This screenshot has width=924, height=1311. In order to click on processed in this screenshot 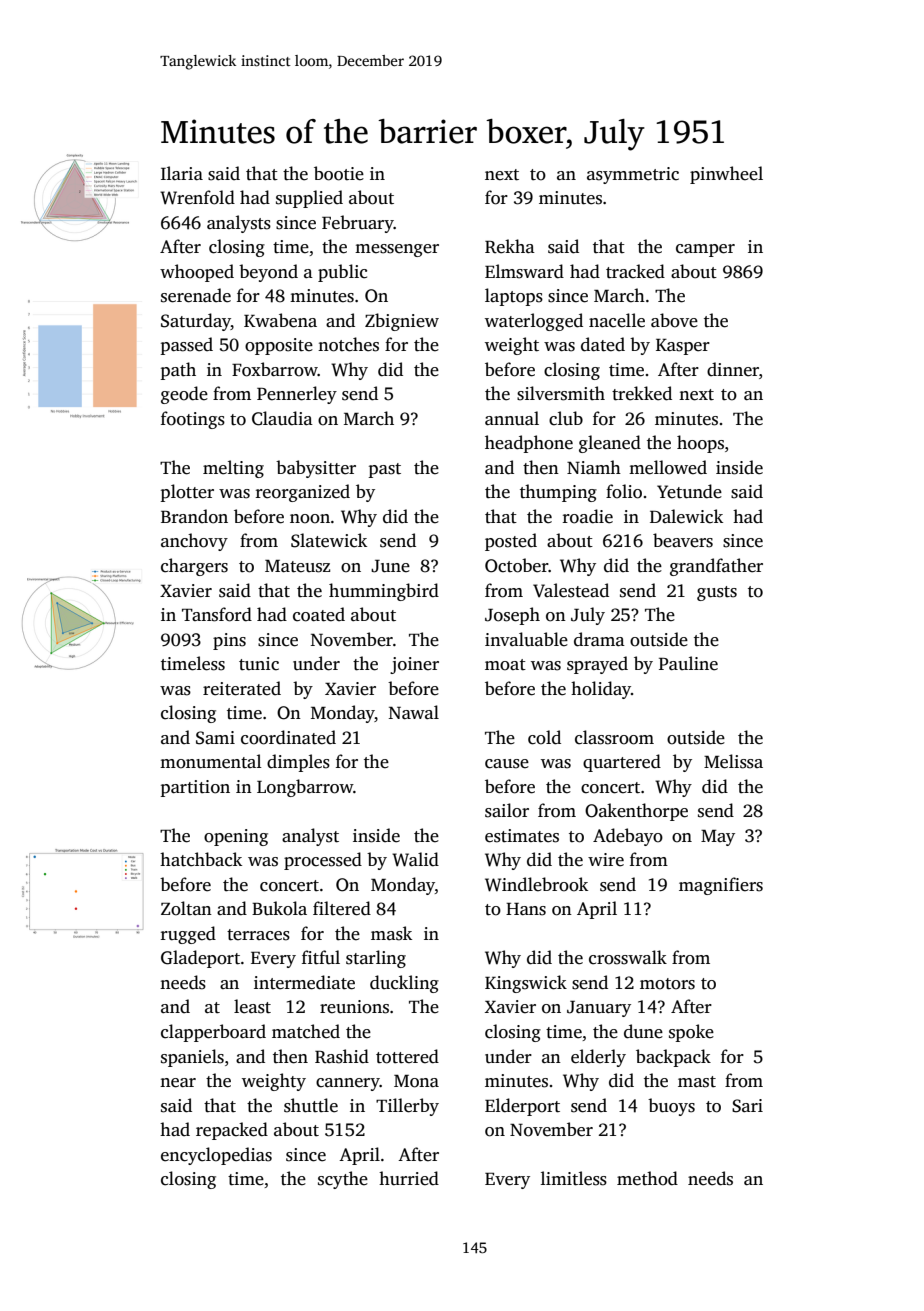, I will do `click(323, 861)`.
